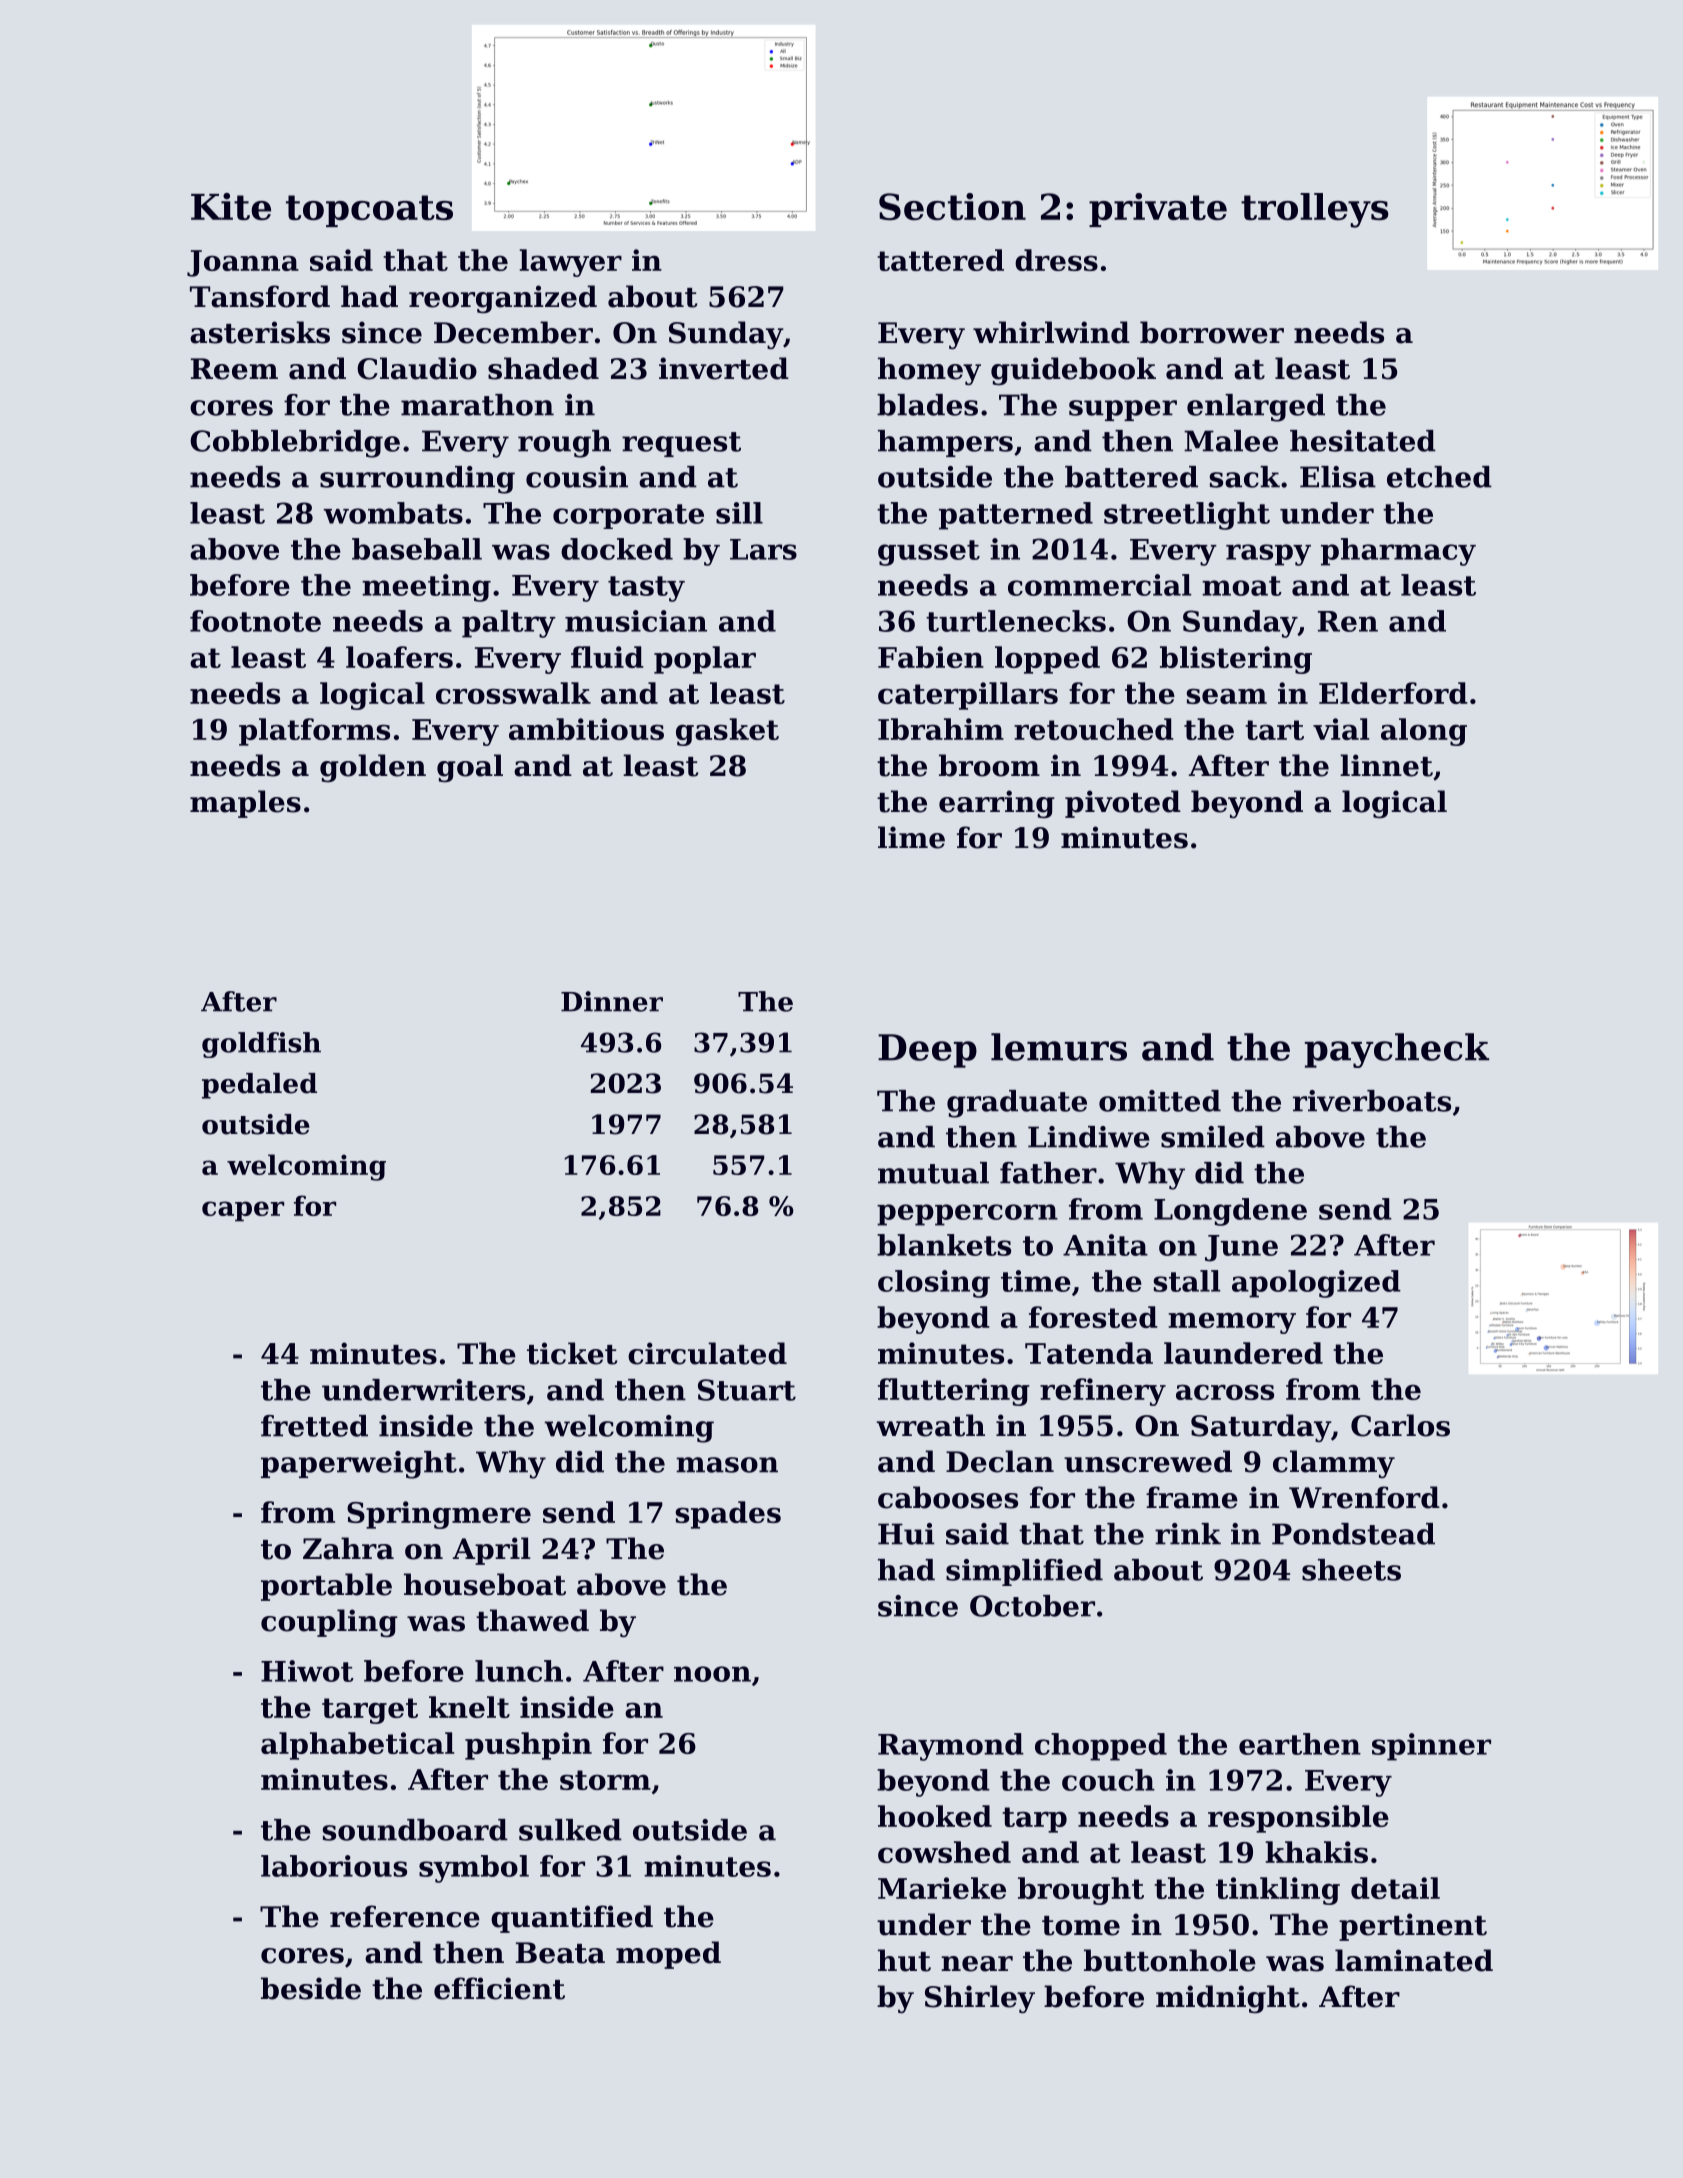  I want to click on closing, so click(934, 1284).
